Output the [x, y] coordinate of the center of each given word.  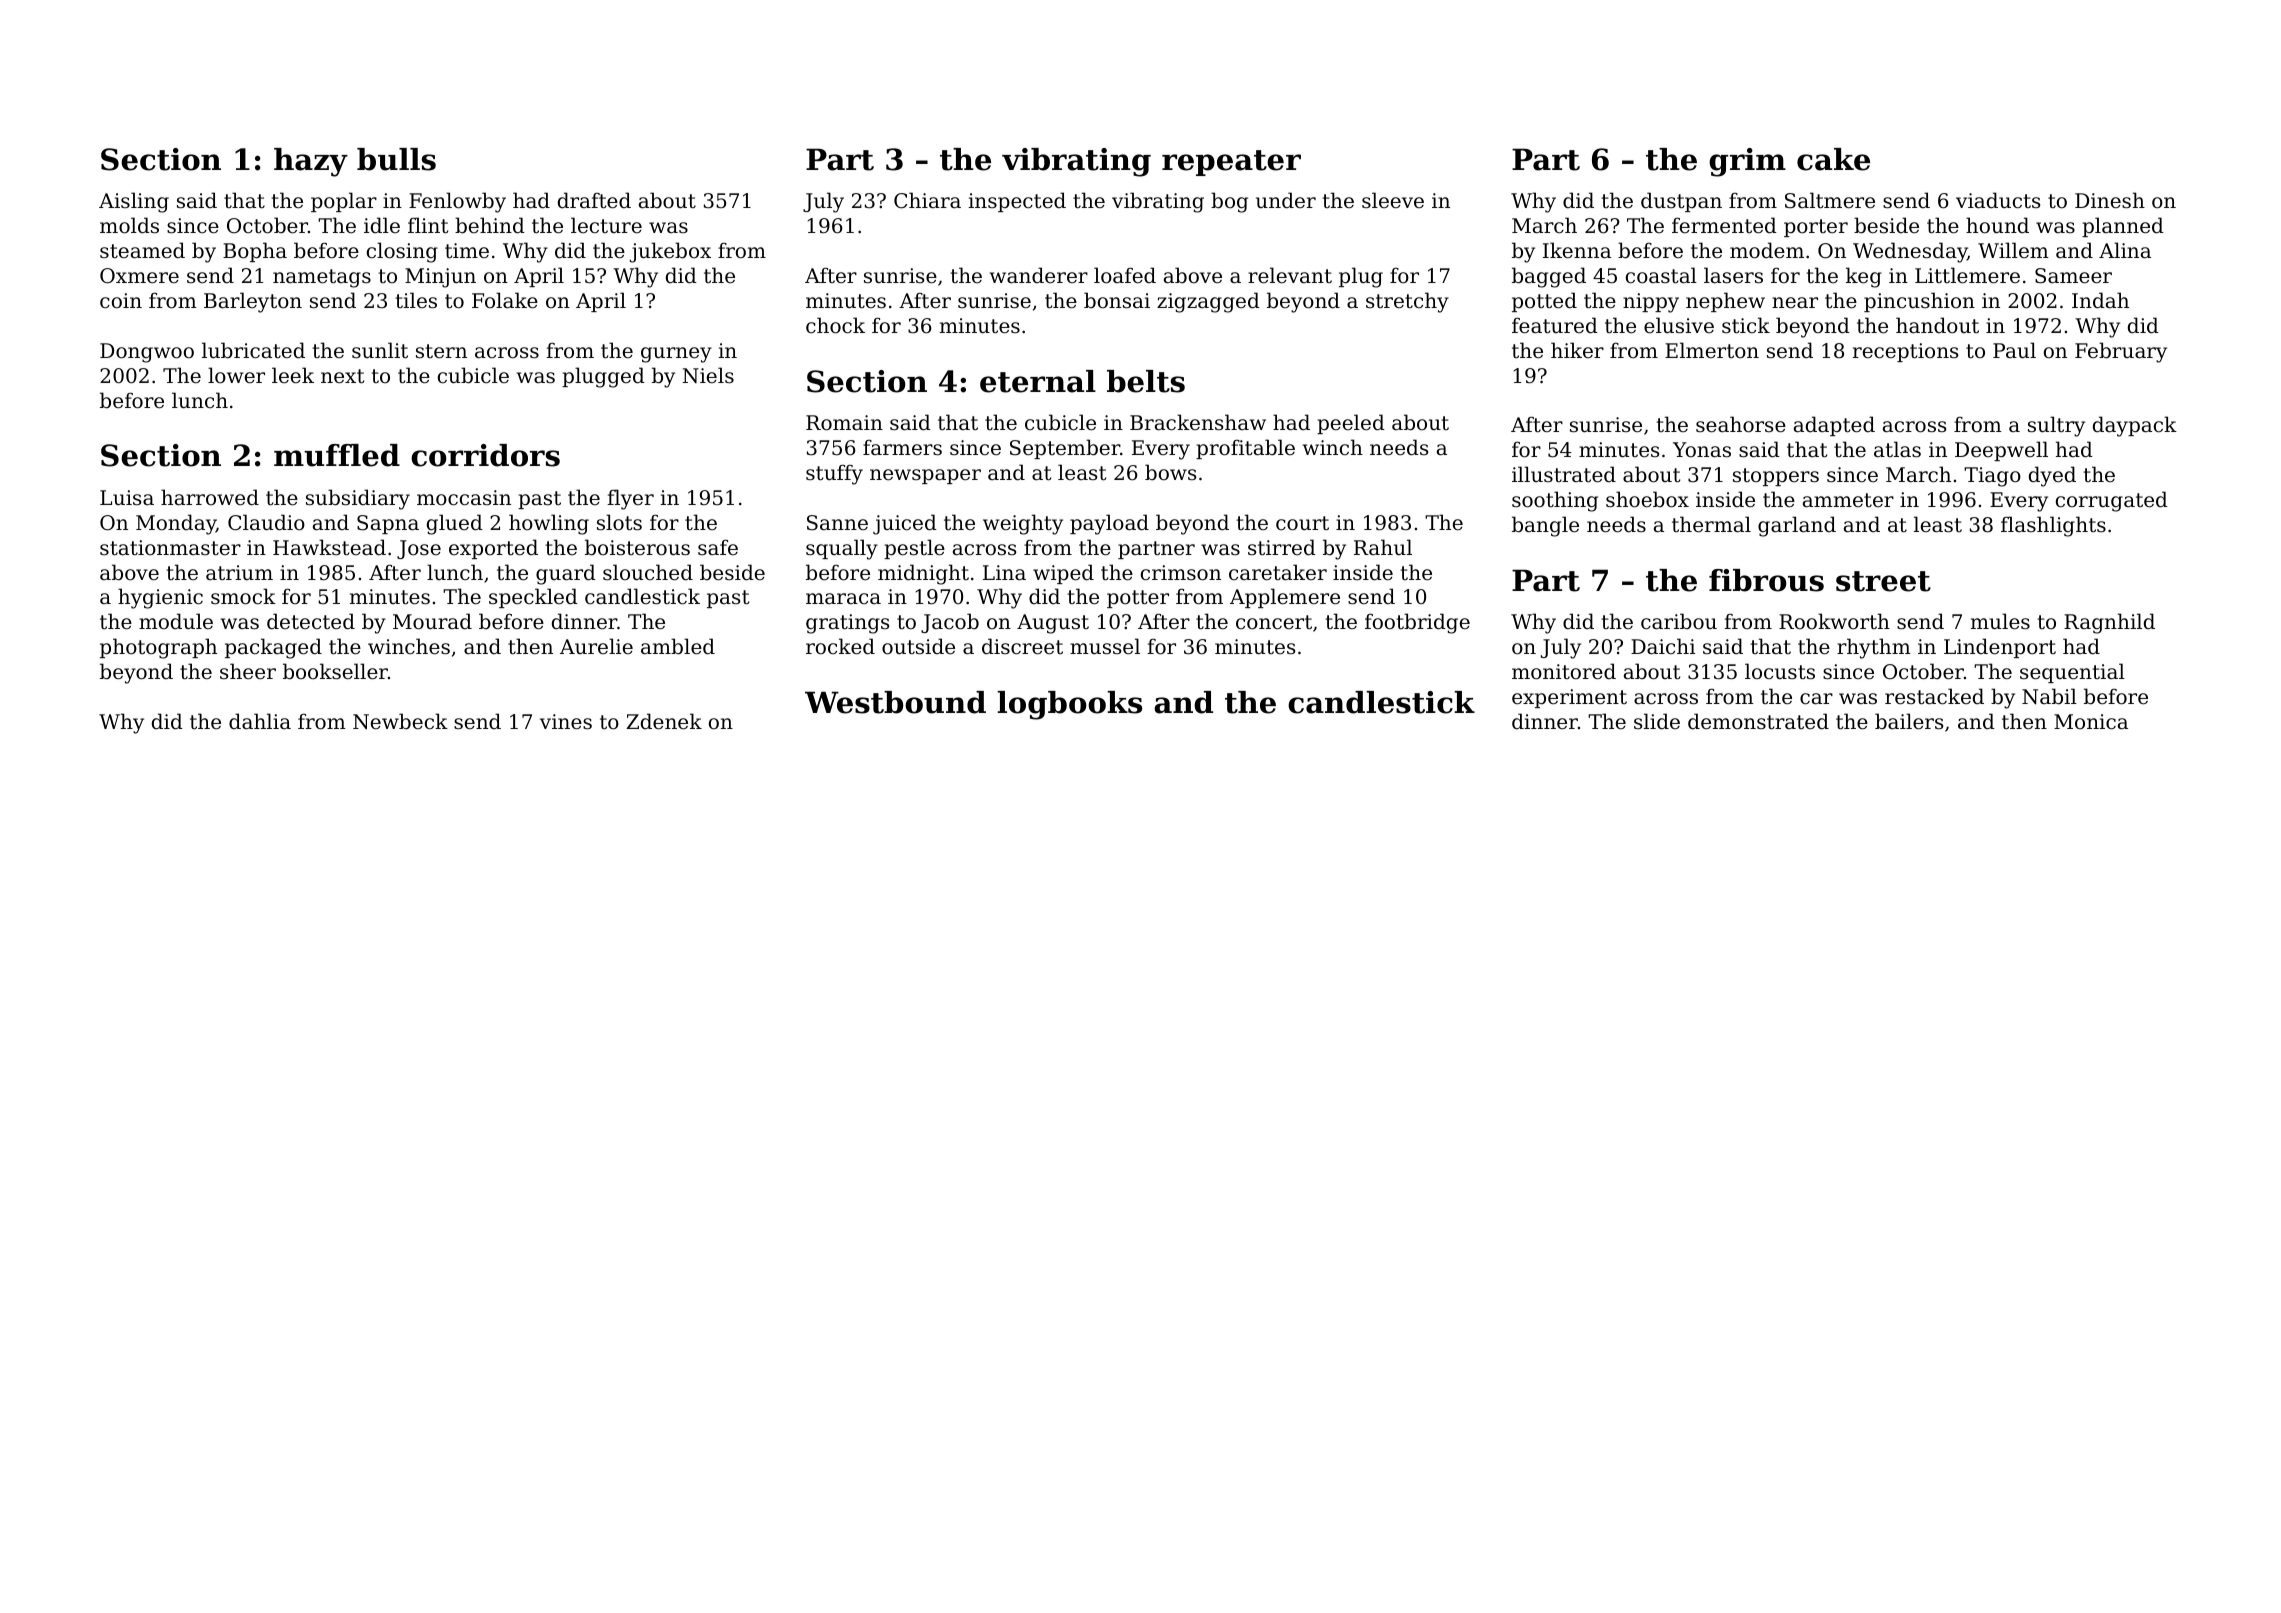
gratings [847, 624]
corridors [485, 455]
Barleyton [253, 302]
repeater [1231, 163]
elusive [1679, 325]
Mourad [432, 621]
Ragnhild [2109, 623]
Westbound [895, 702]
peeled [1351, 424]
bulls [396, 159]
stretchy [1407, 302]
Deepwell [2001, 451]
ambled [678, 646]
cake [1833, 159]
